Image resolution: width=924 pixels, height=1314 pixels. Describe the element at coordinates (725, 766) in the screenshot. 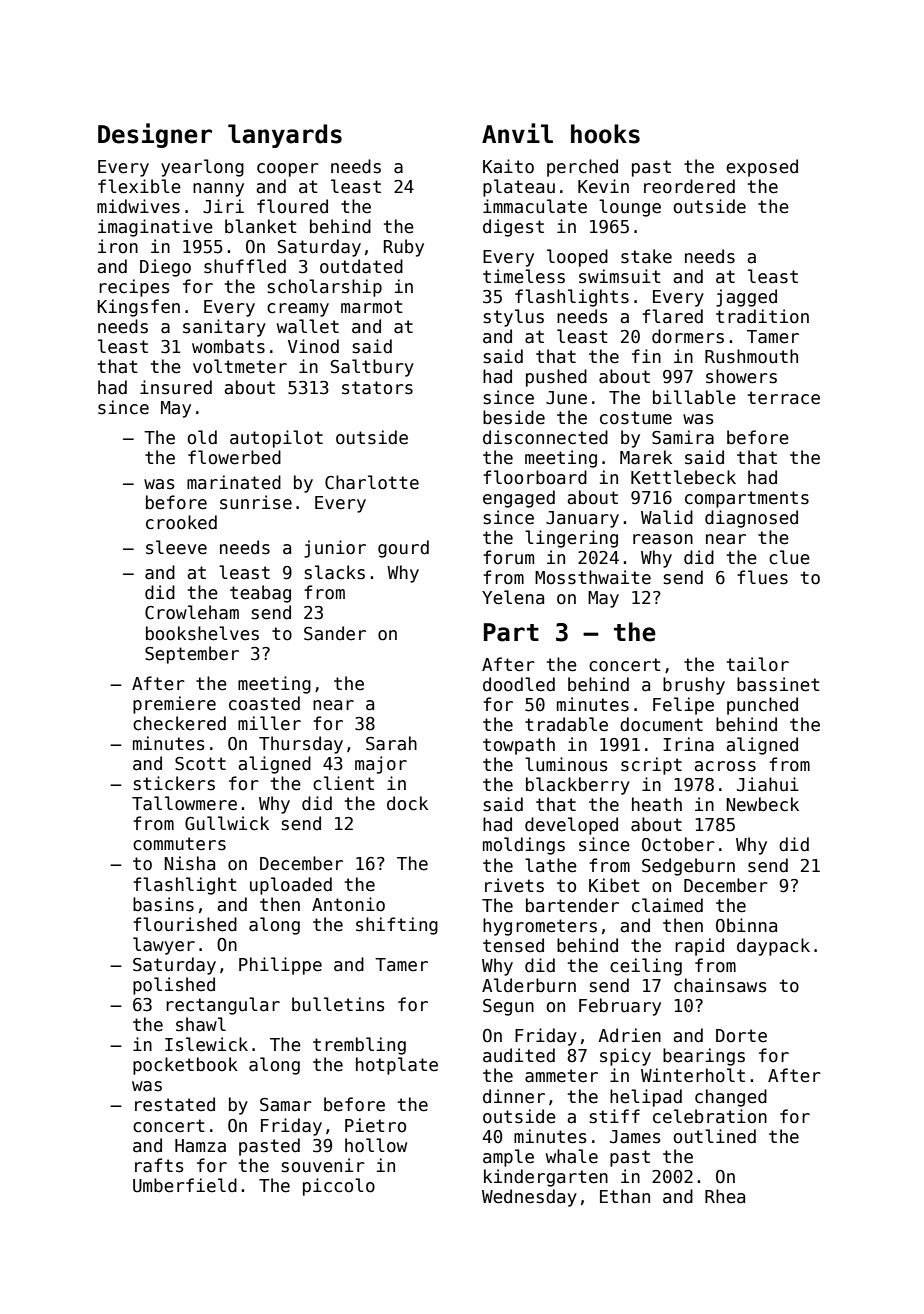

I see `across` at that location.
